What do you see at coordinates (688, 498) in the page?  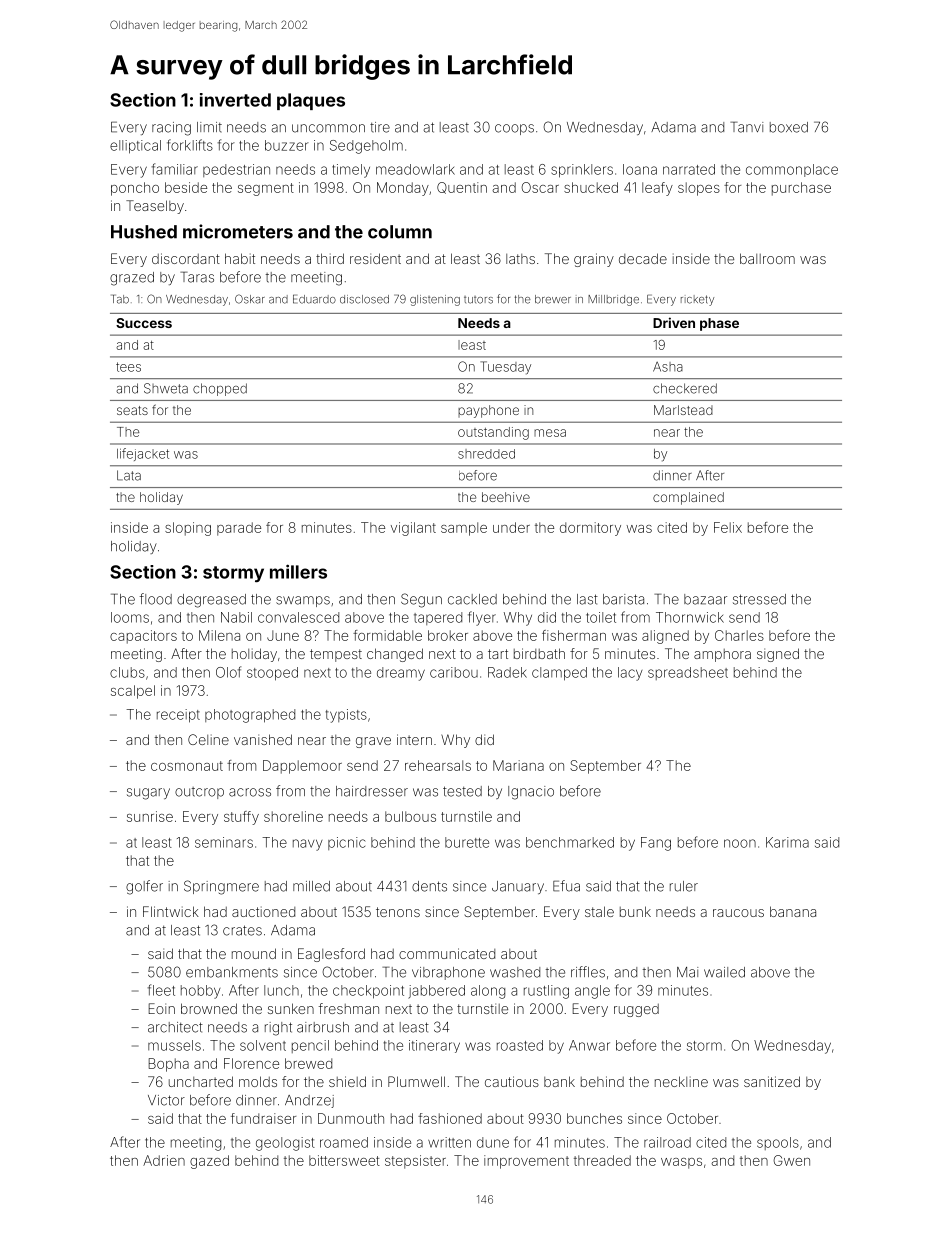 I see `complained` at bounding box center [688, 498].
